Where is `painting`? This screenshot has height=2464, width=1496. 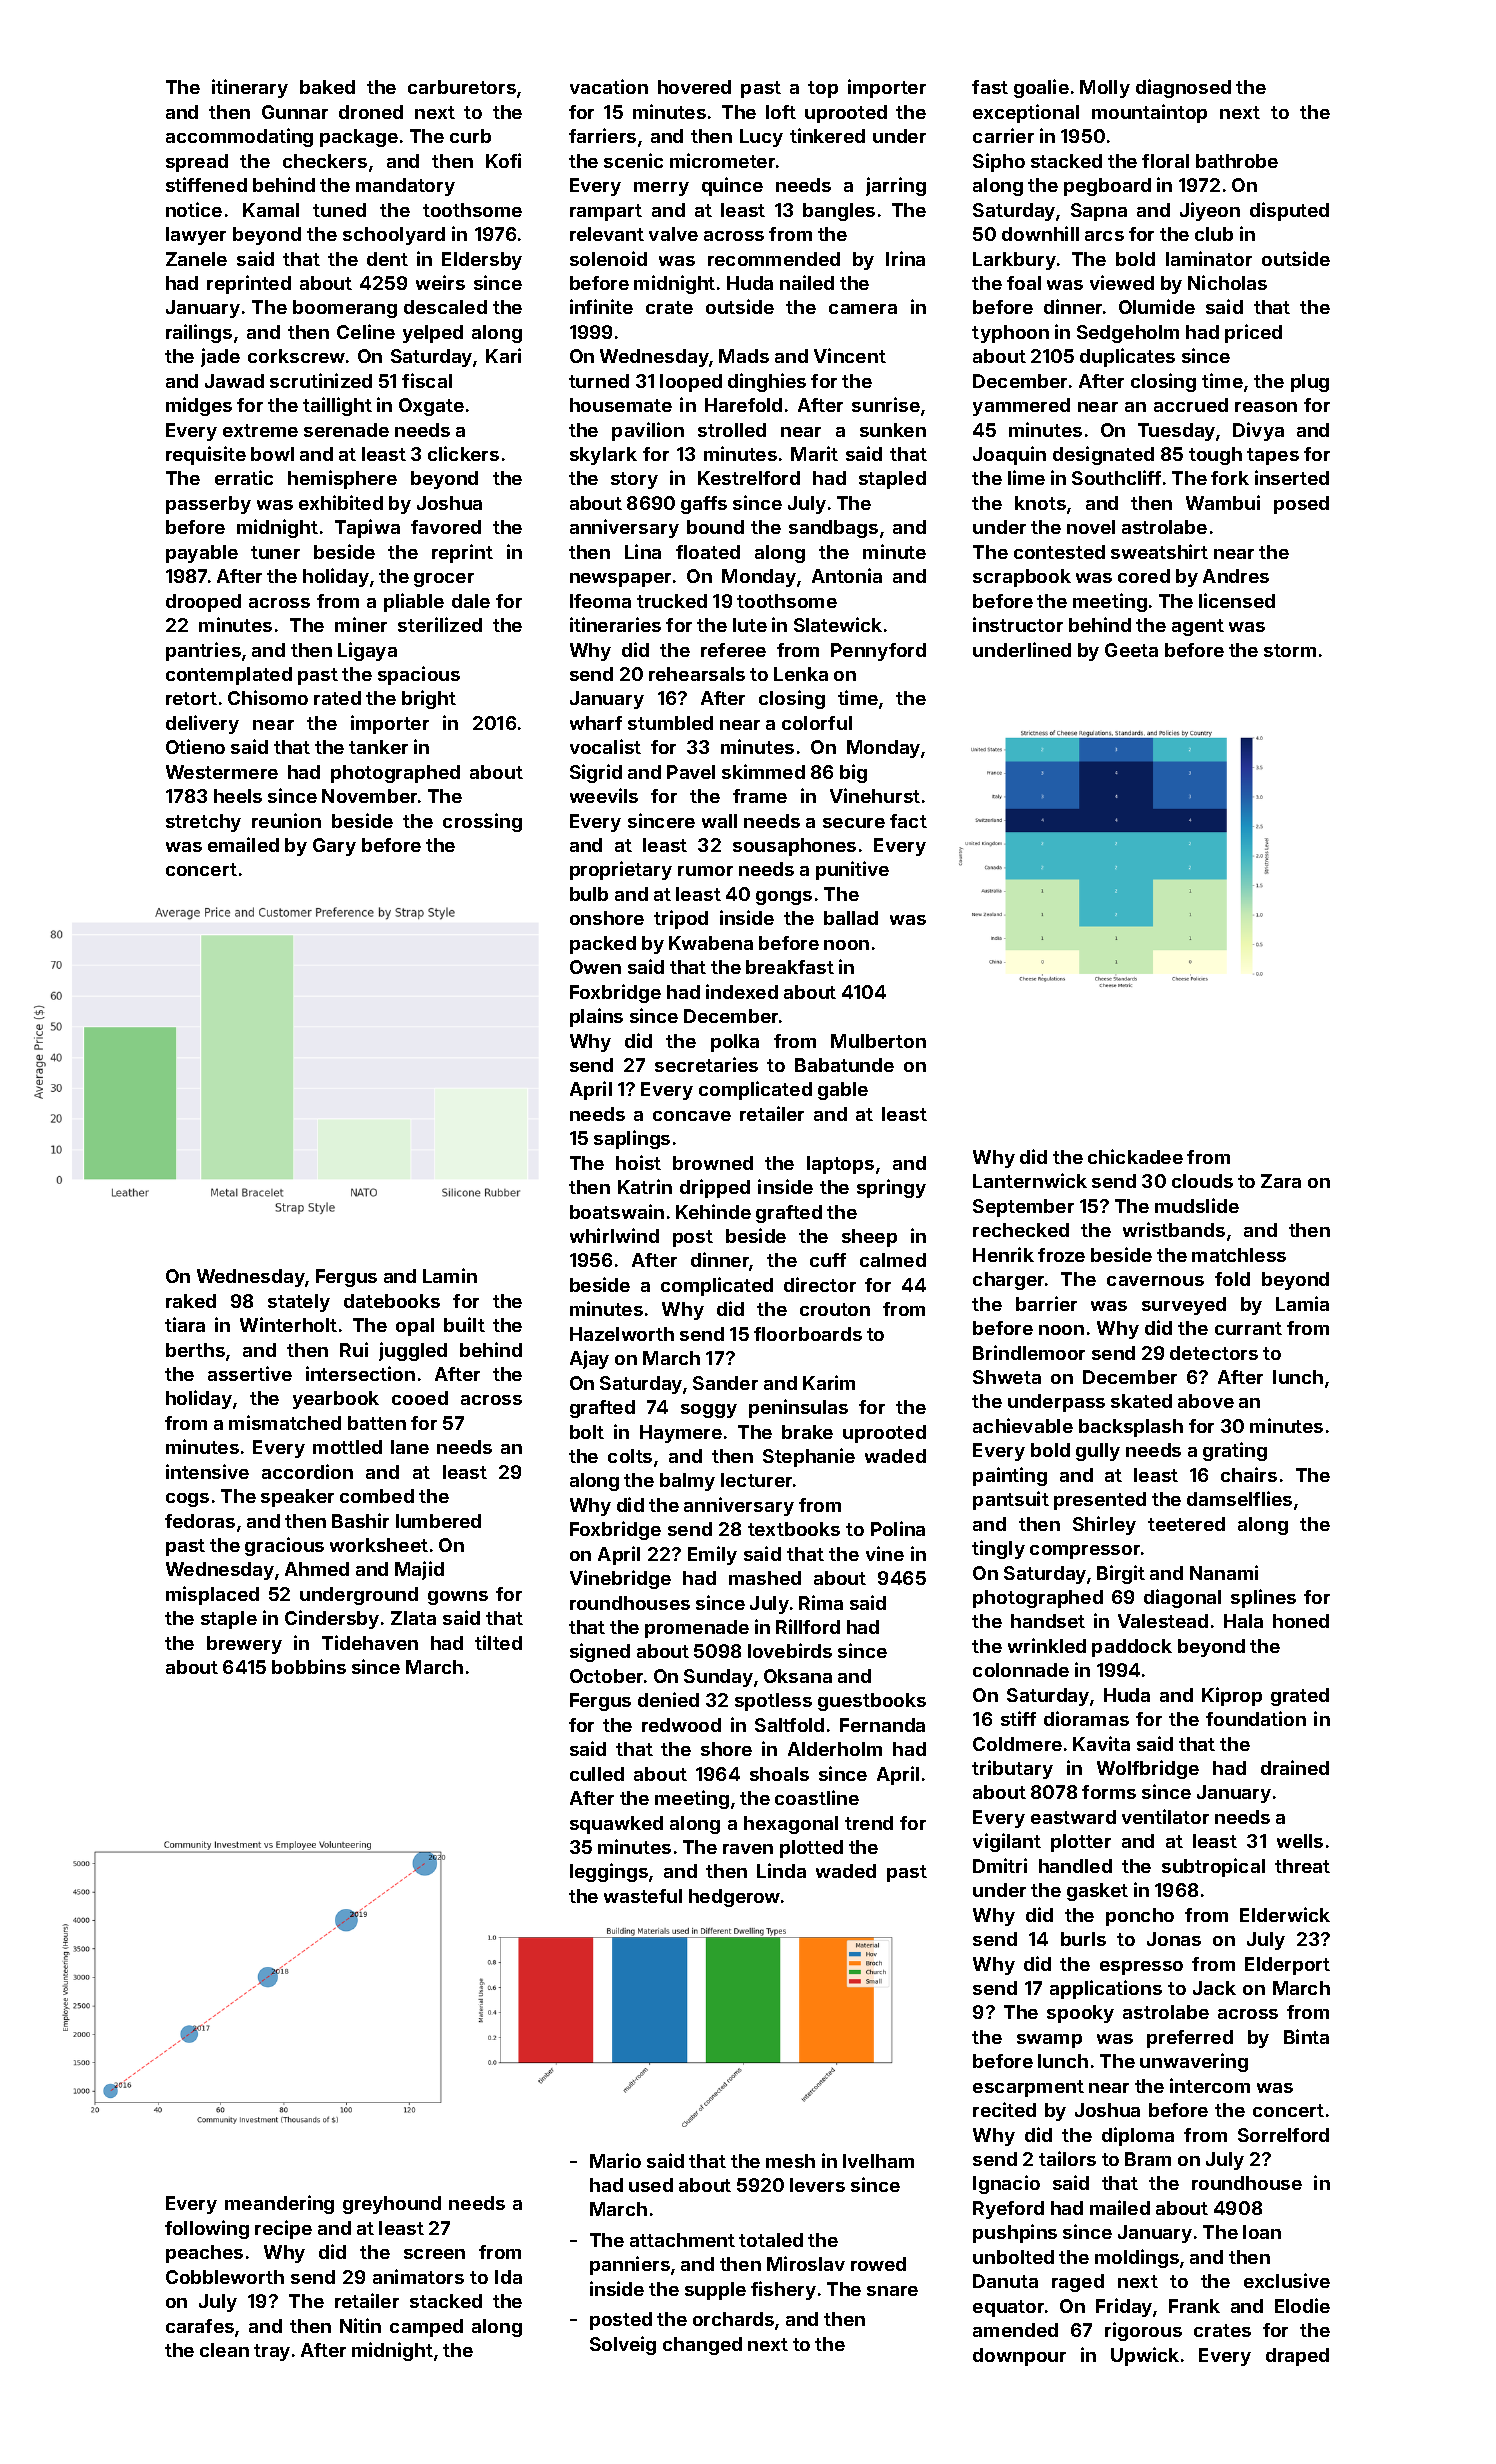
painting is located at coordinates (1010, 1476).
